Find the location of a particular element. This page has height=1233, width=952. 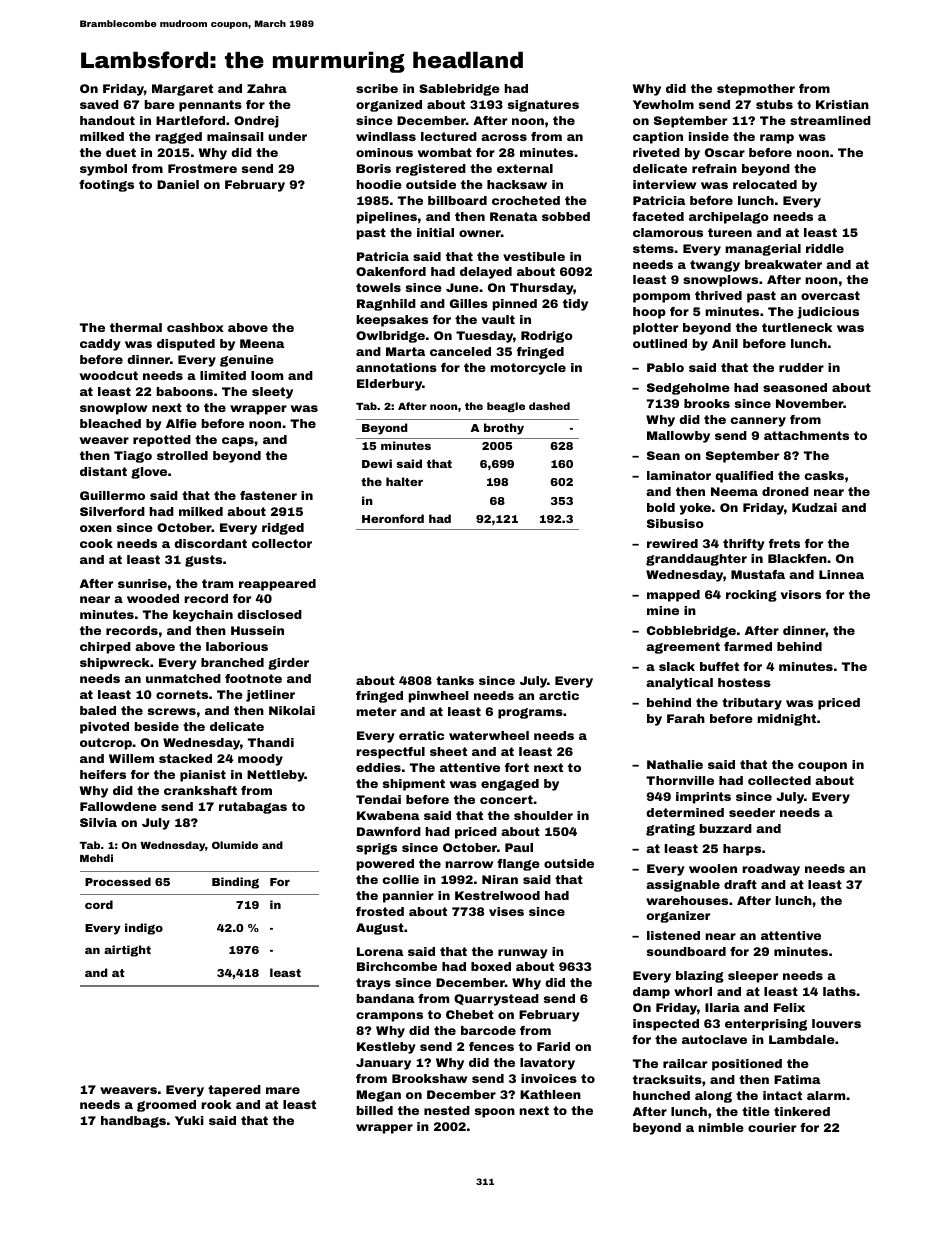

roadway is located at coordinates (771, 870).
